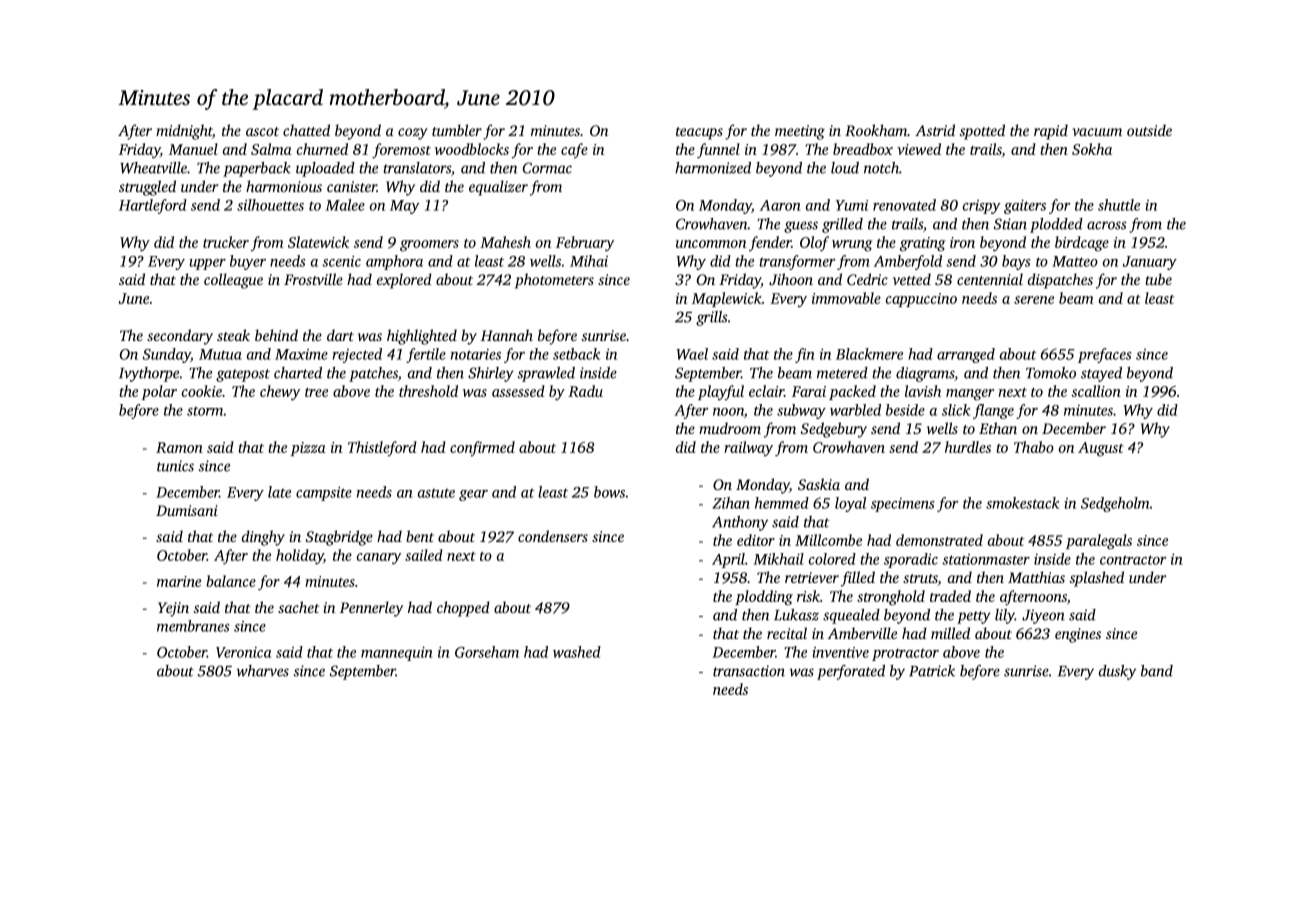  Describe the element at coordinates (205, 411) in the page. I see `storm` at that location.
